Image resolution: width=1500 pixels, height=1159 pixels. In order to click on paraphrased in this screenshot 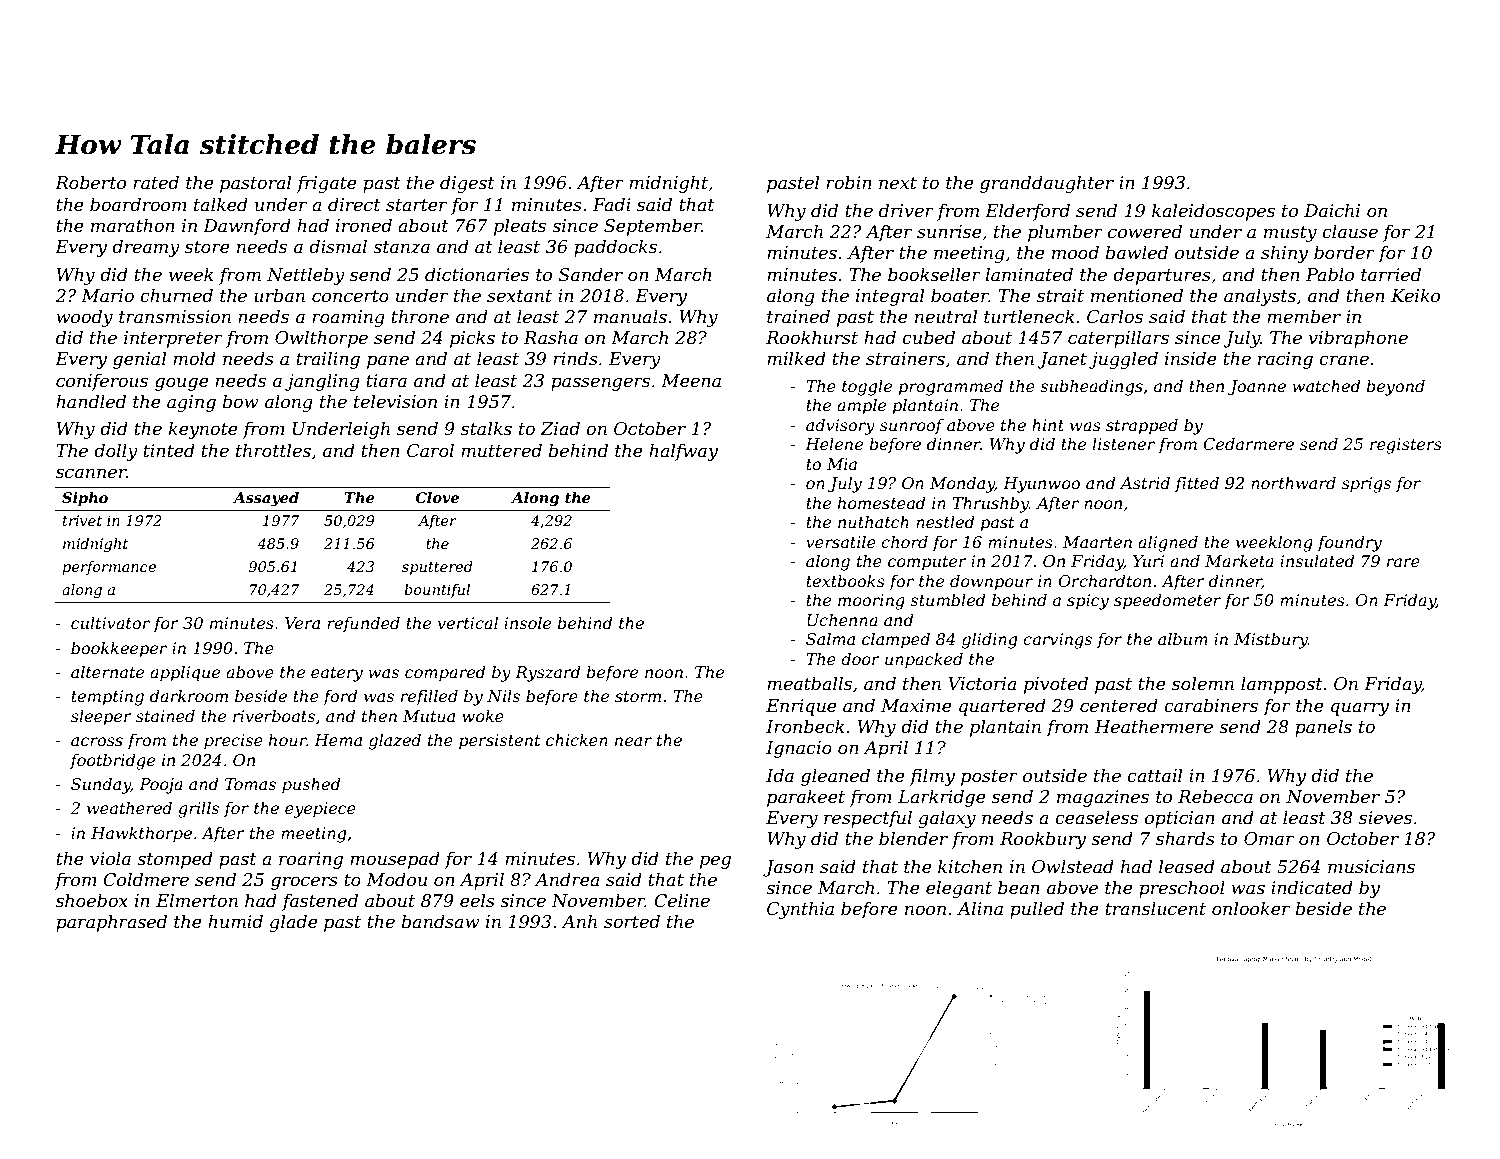, I will do `click(111, 923)`.
